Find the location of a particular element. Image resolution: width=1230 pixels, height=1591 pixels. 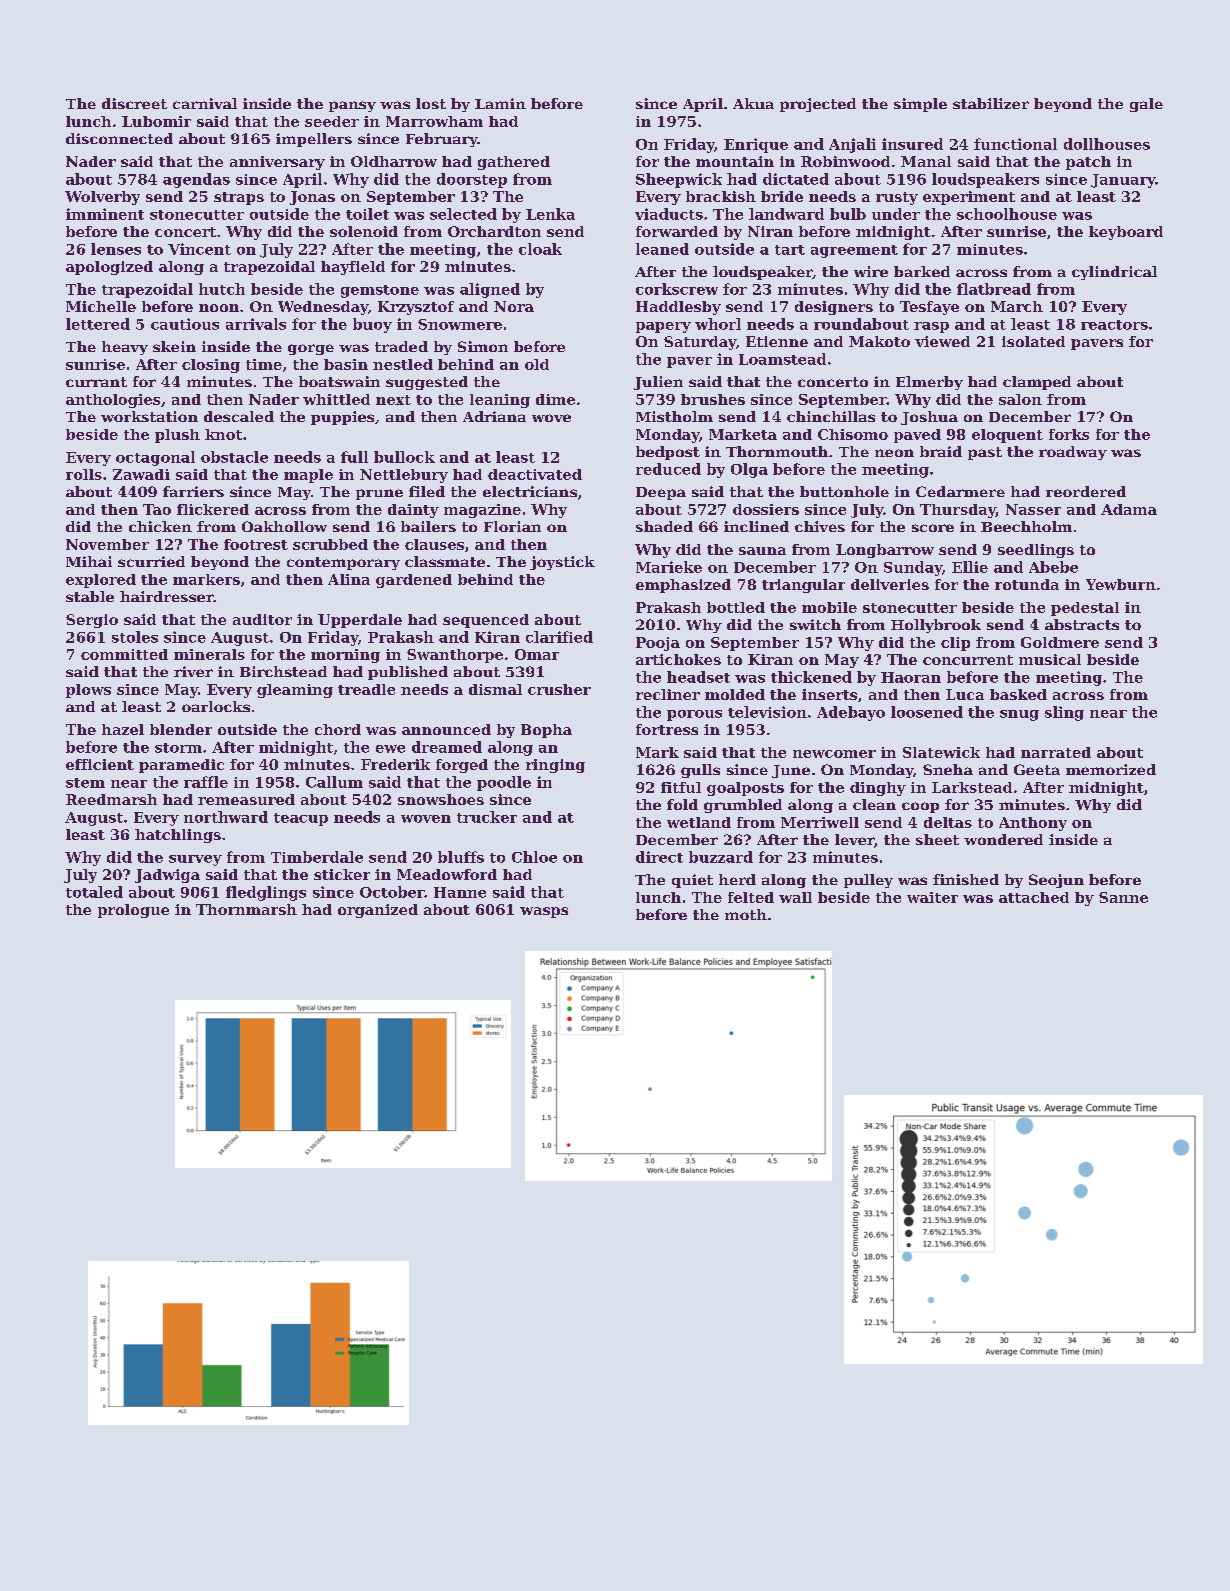

plows is located at coordinates (88, 691).
